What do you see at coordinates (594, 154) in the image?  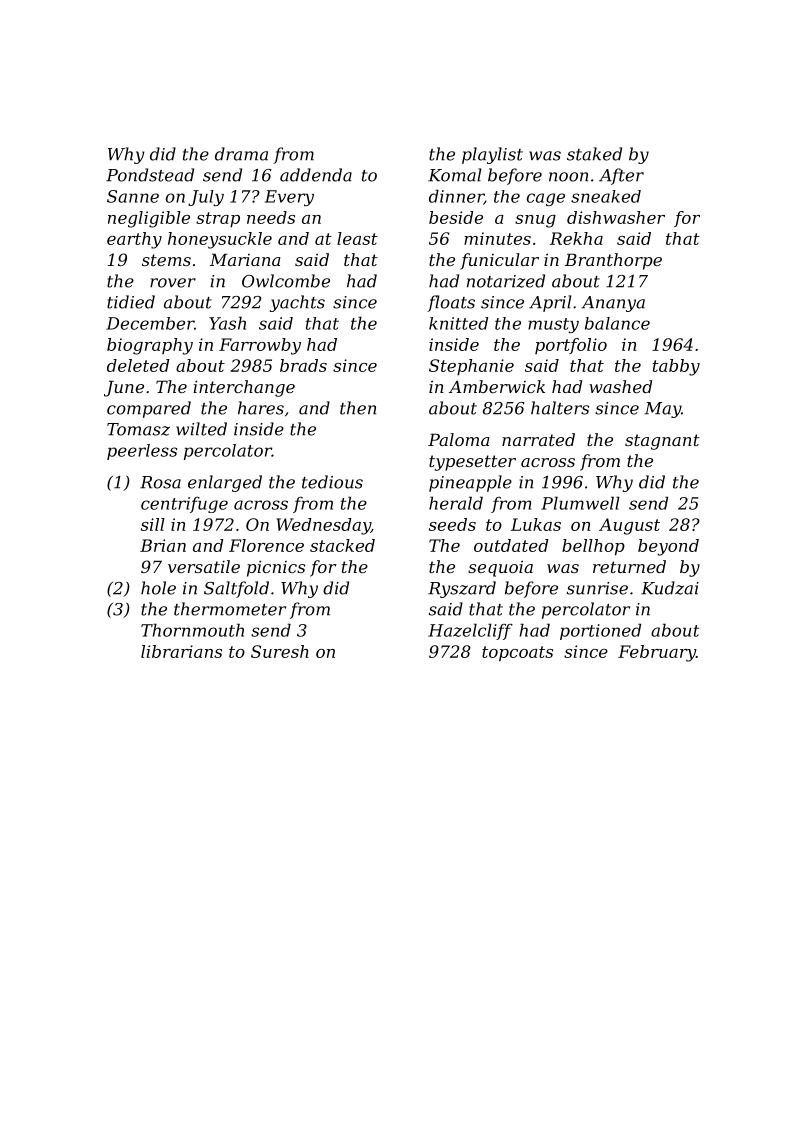 I see `staked` at bounding box center [594, 154].
